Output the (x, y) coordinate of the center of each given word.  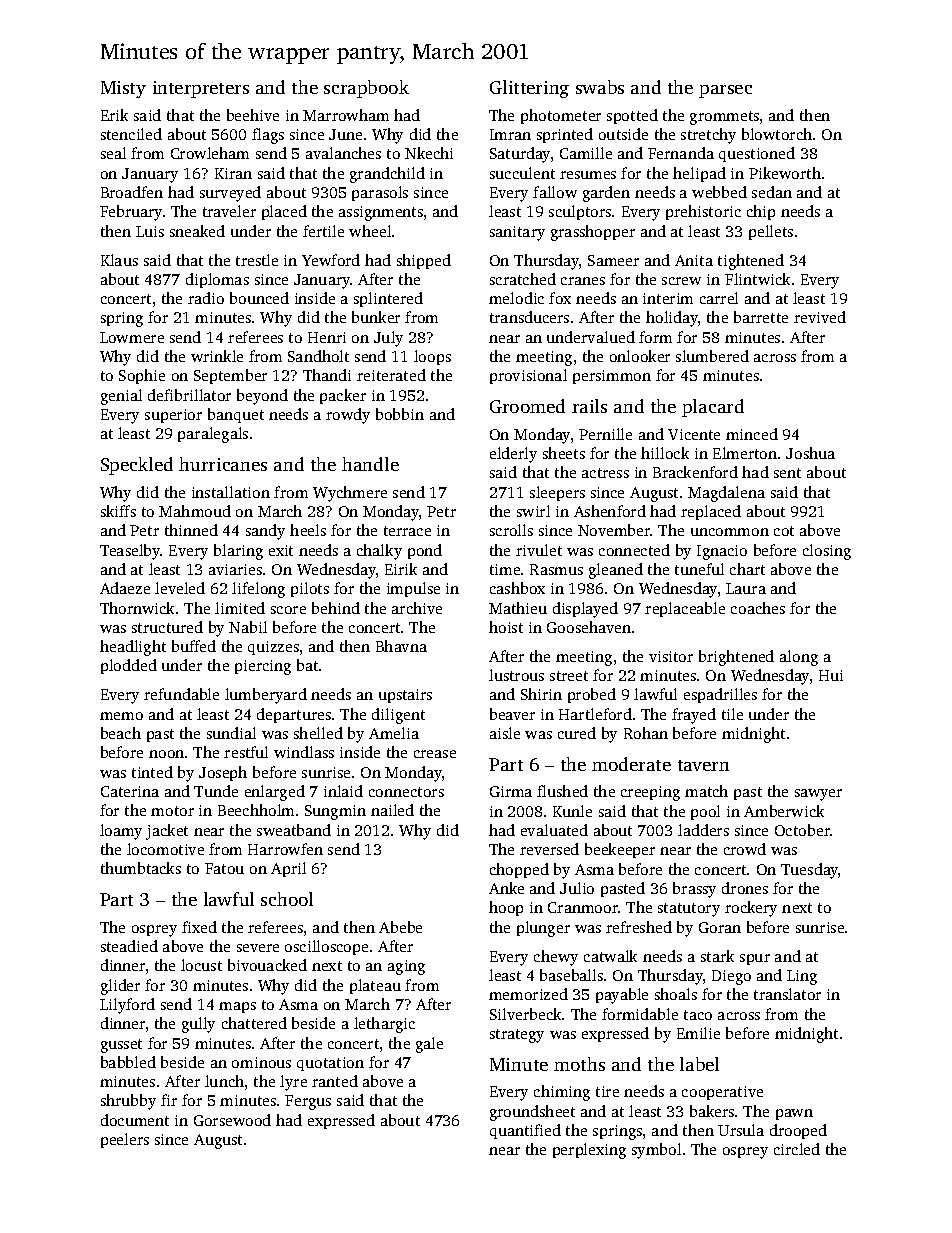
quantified (525, 1131)
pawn (794, 1114)
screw (681, 281)
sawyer (818, 795)
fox (560, 298)
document (135, 1120)
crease (435, 754)
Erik (114, 115)
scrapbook (366, 89)
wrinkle (217, 356)
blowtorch (777, 134)
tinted (152, 772)
